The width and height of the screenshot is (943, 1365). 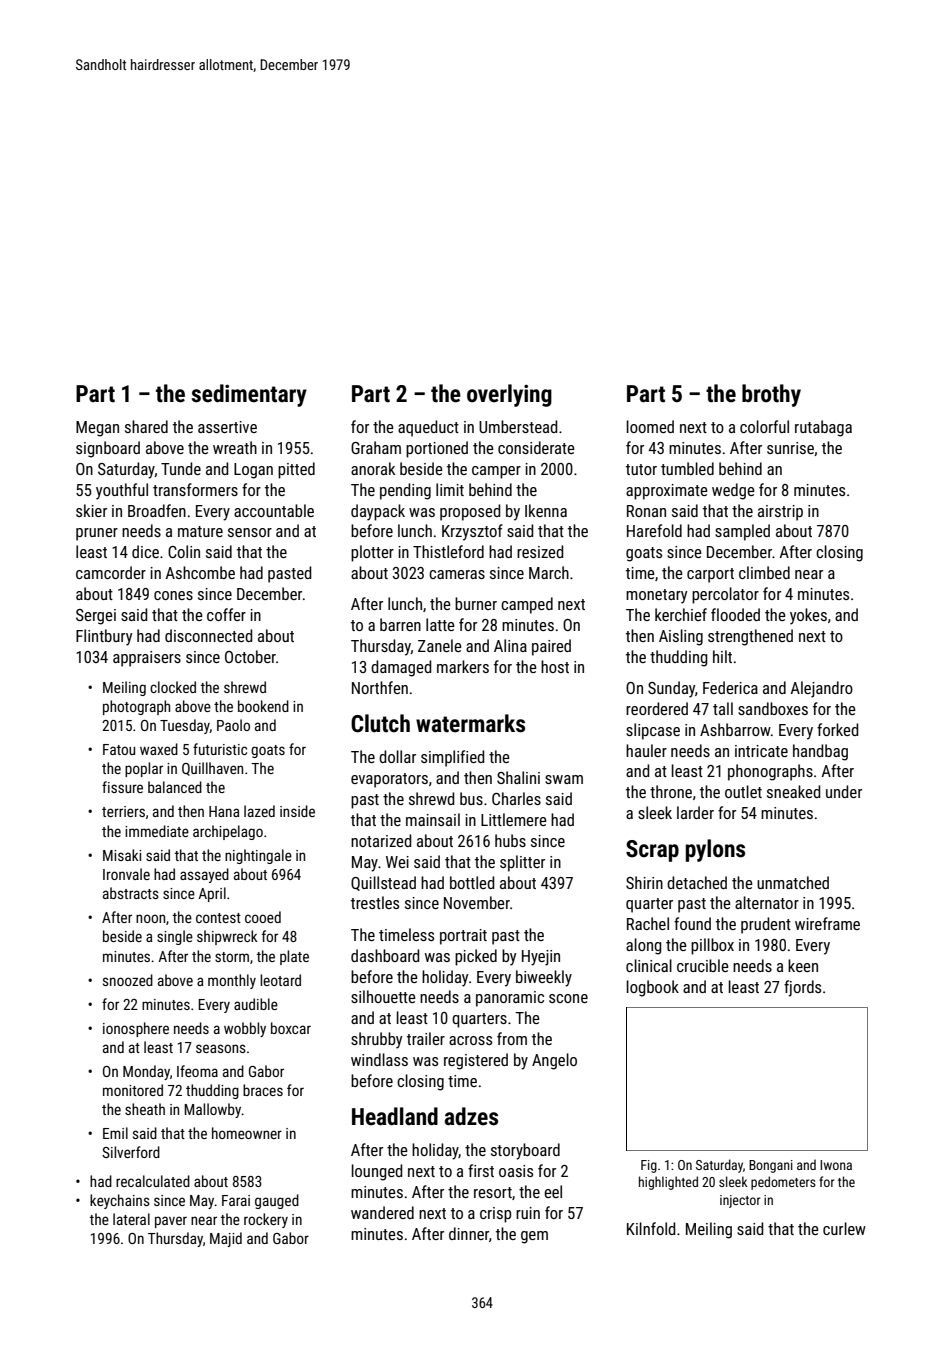 What do you see at coordinates (509, 395) in the screenshot?
I see `overlying` at bounding box center [509, 395].
